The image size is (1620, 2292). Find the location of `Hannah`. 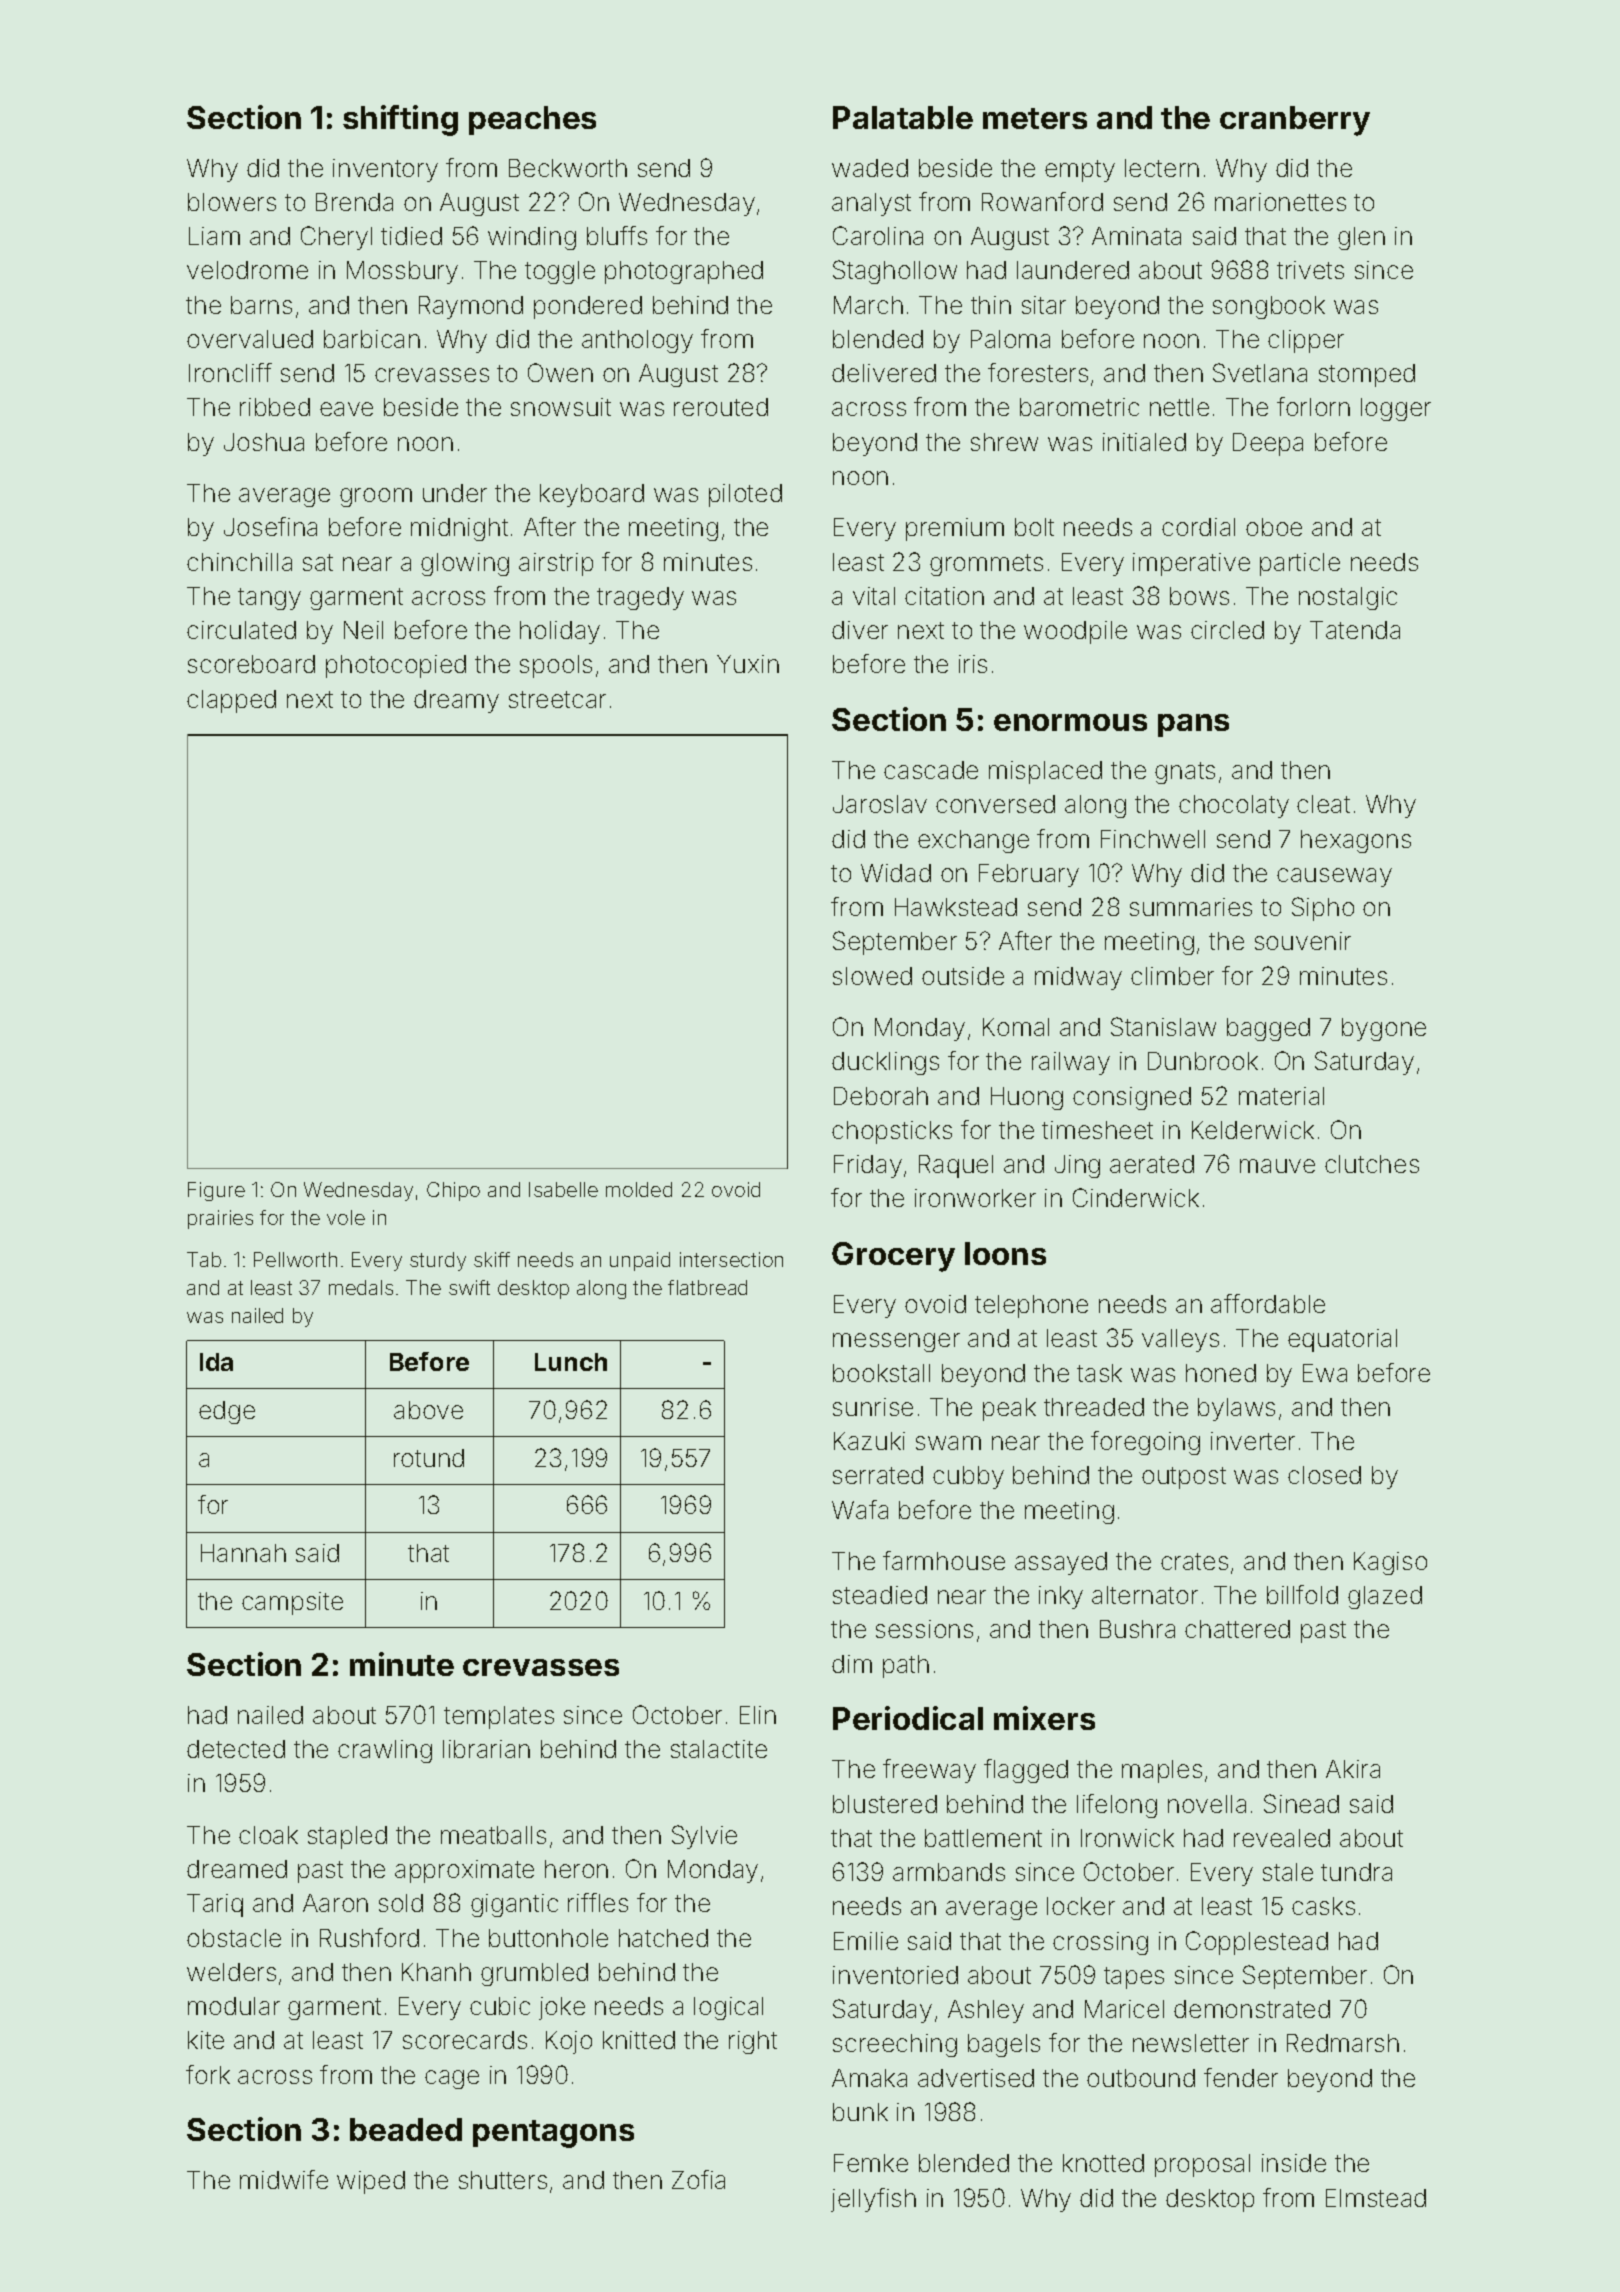

Hannah is located at coordinates (243, 1553).
